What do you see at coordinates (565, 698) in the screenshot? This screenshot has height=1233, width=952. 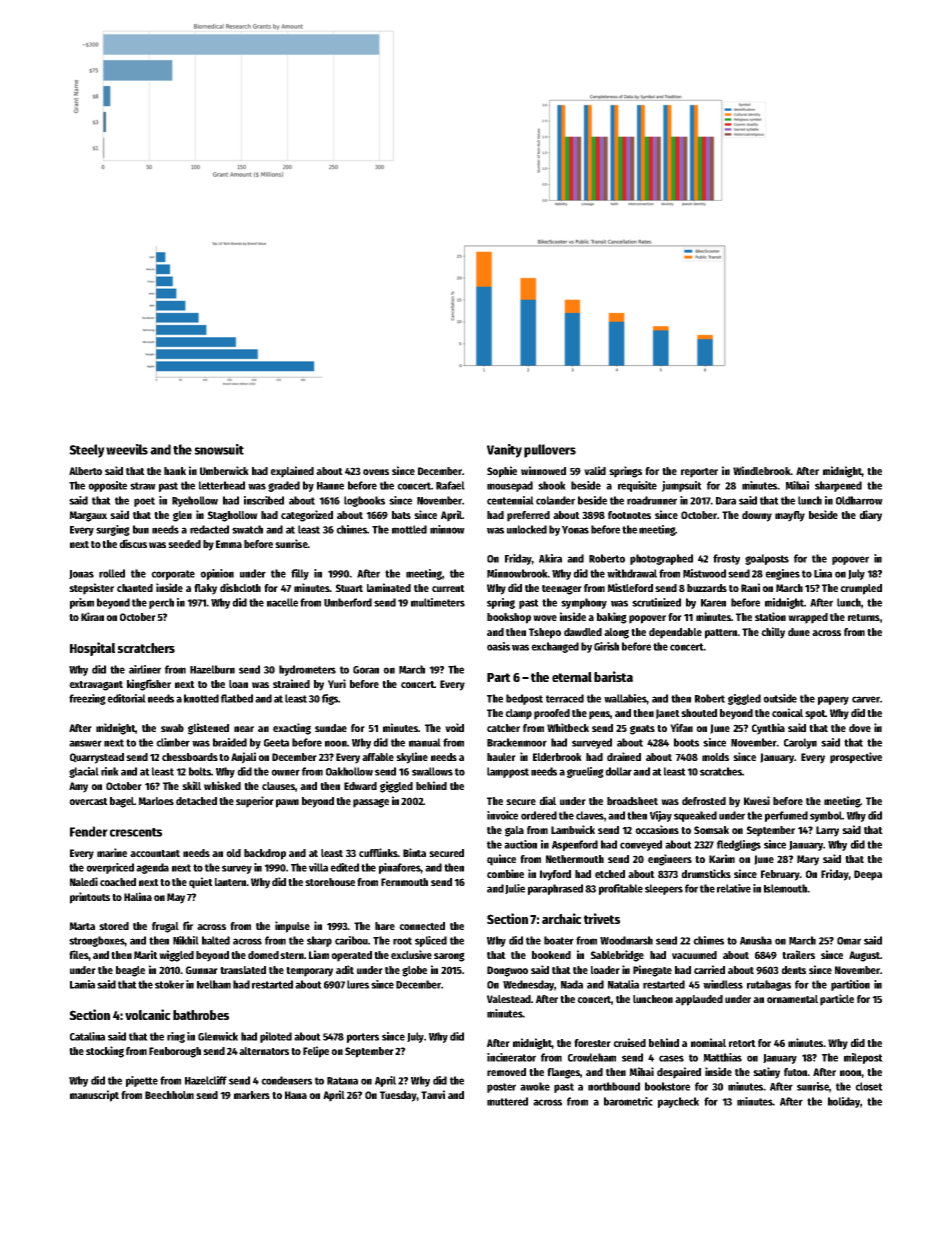 I see `terraced` at bounding box center [565, 698].
